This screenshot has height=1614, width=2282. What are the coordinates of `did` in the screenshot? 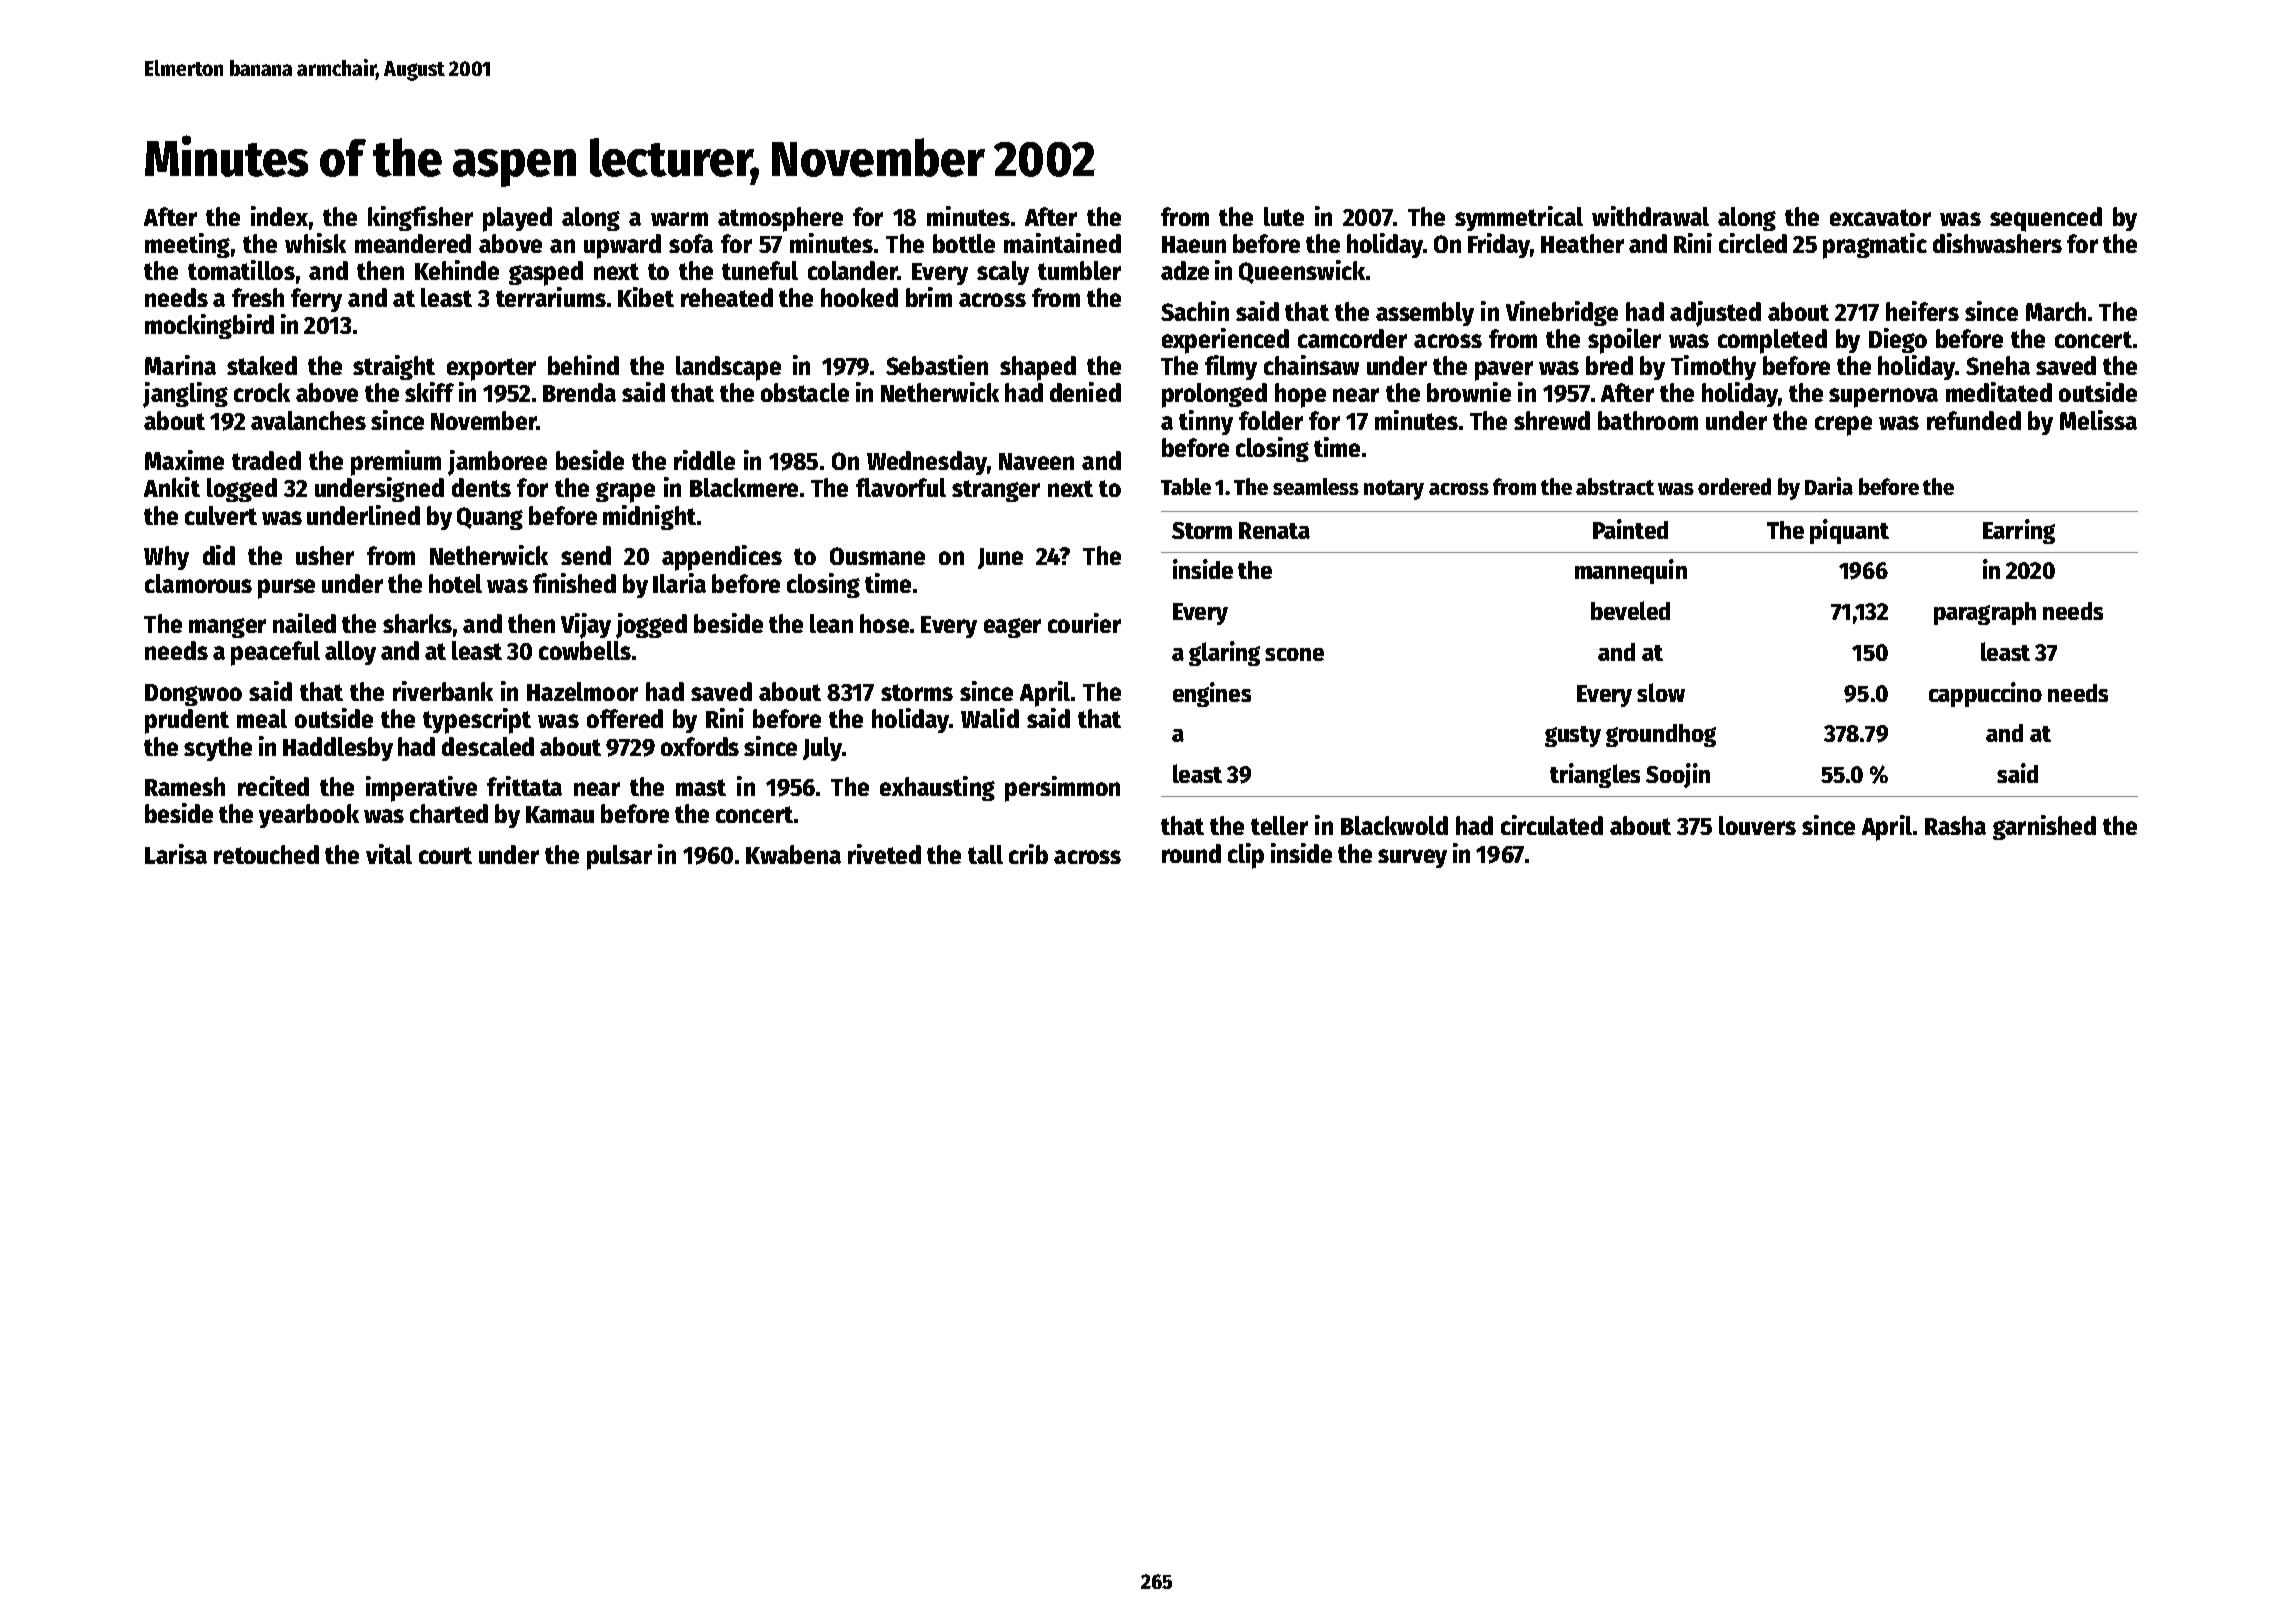 It's located at (219, 555).
